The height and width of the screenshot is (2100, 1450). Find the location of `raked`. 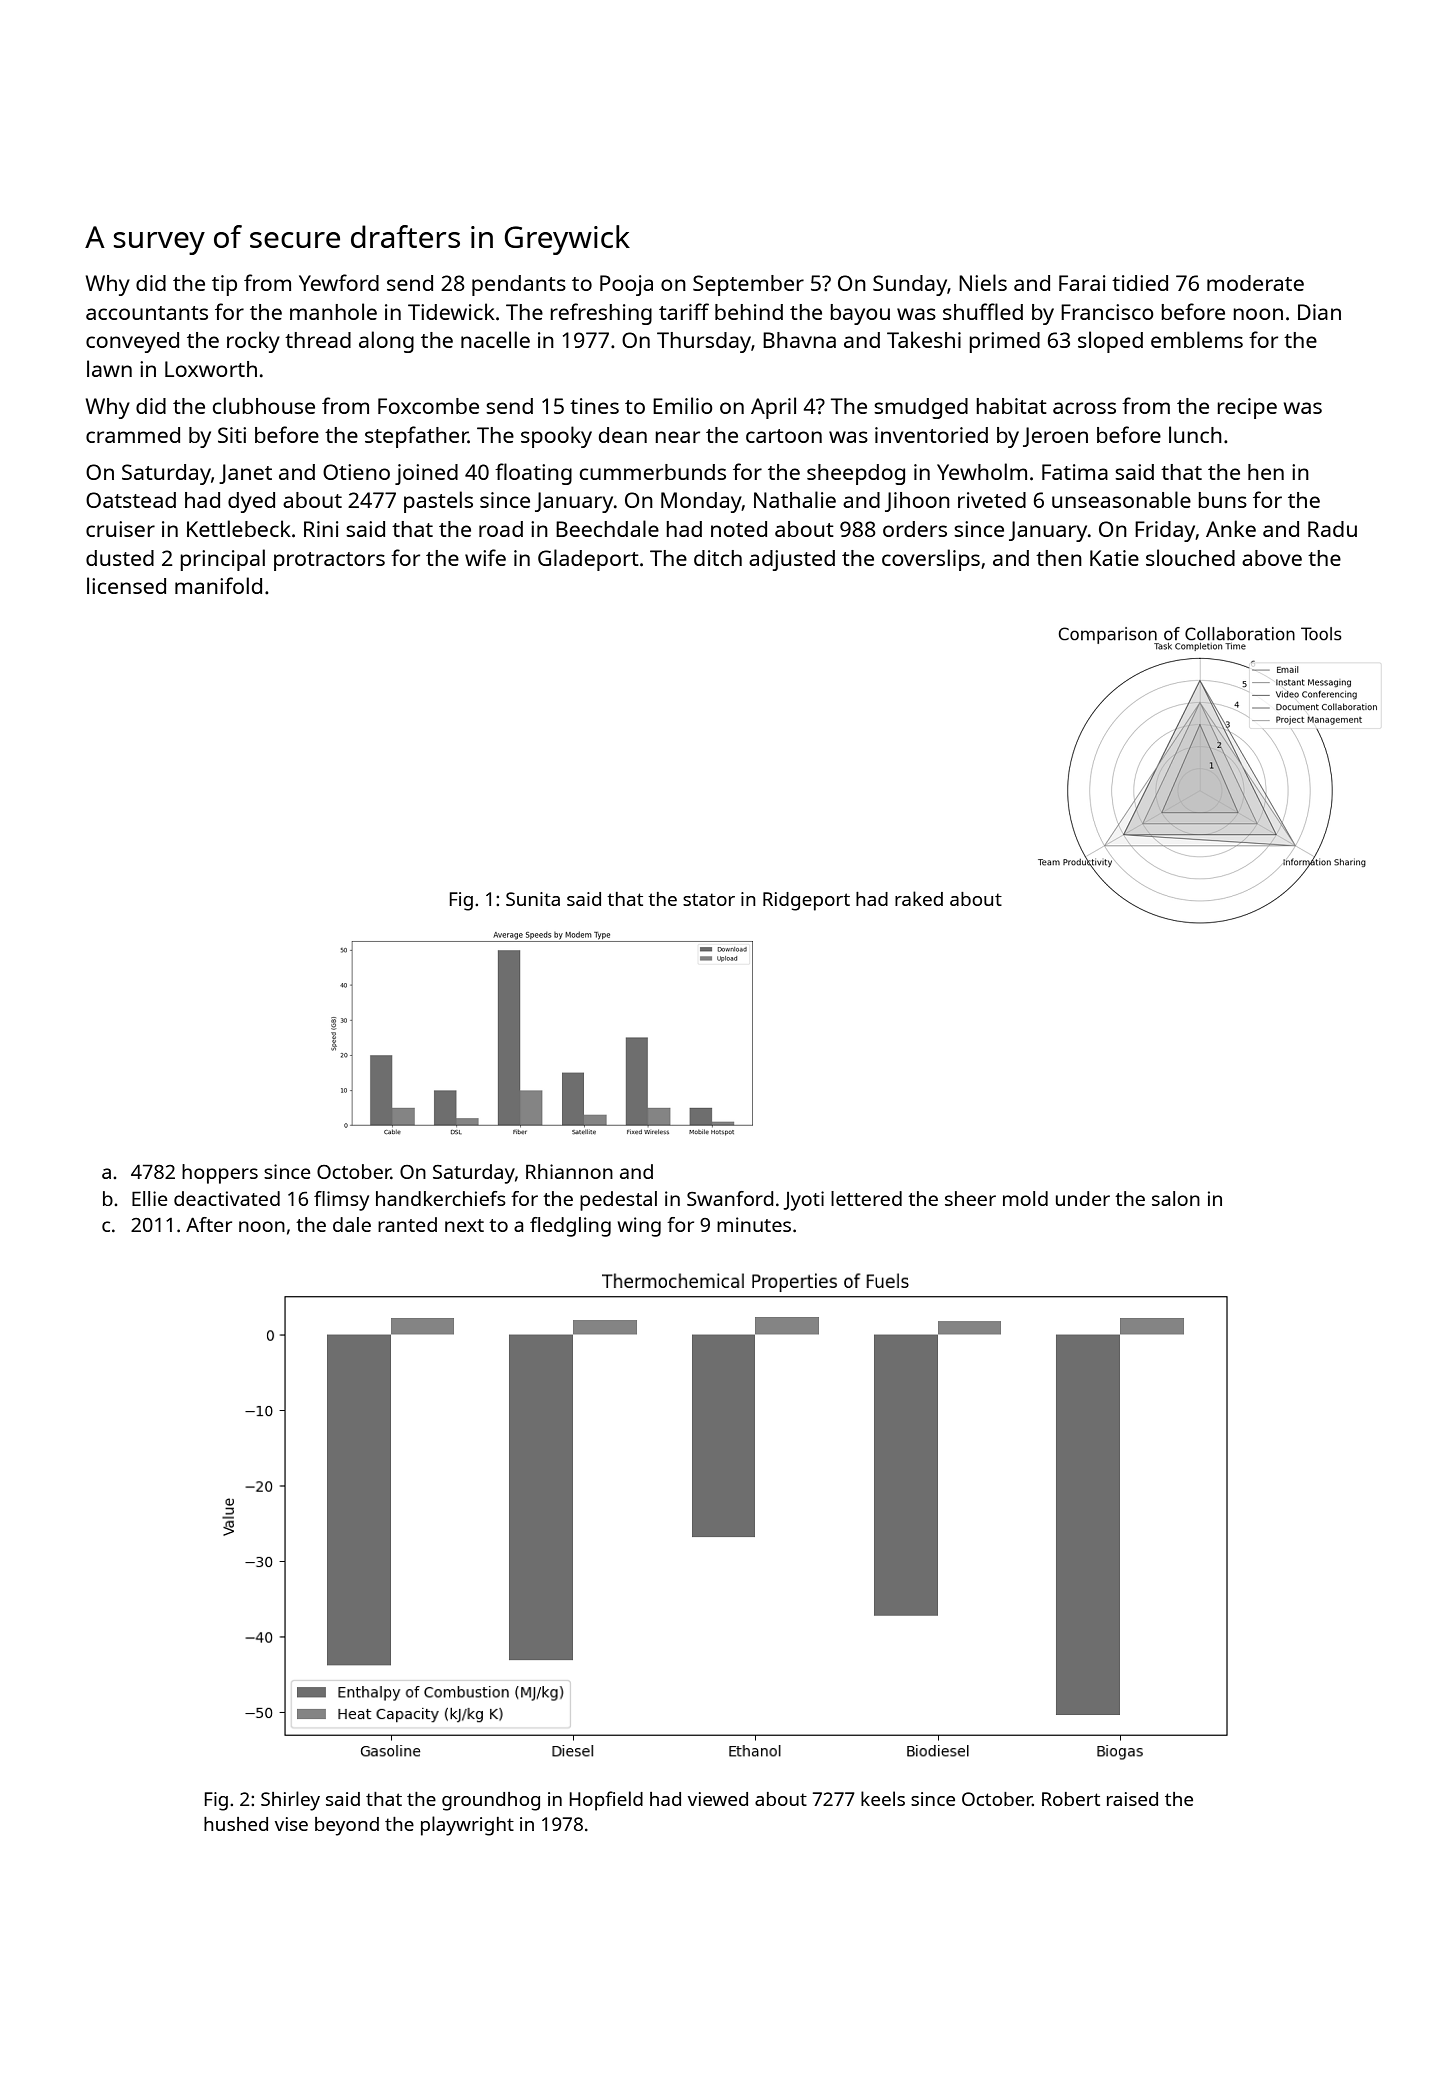

raked is located at coordinates (919, 898).
